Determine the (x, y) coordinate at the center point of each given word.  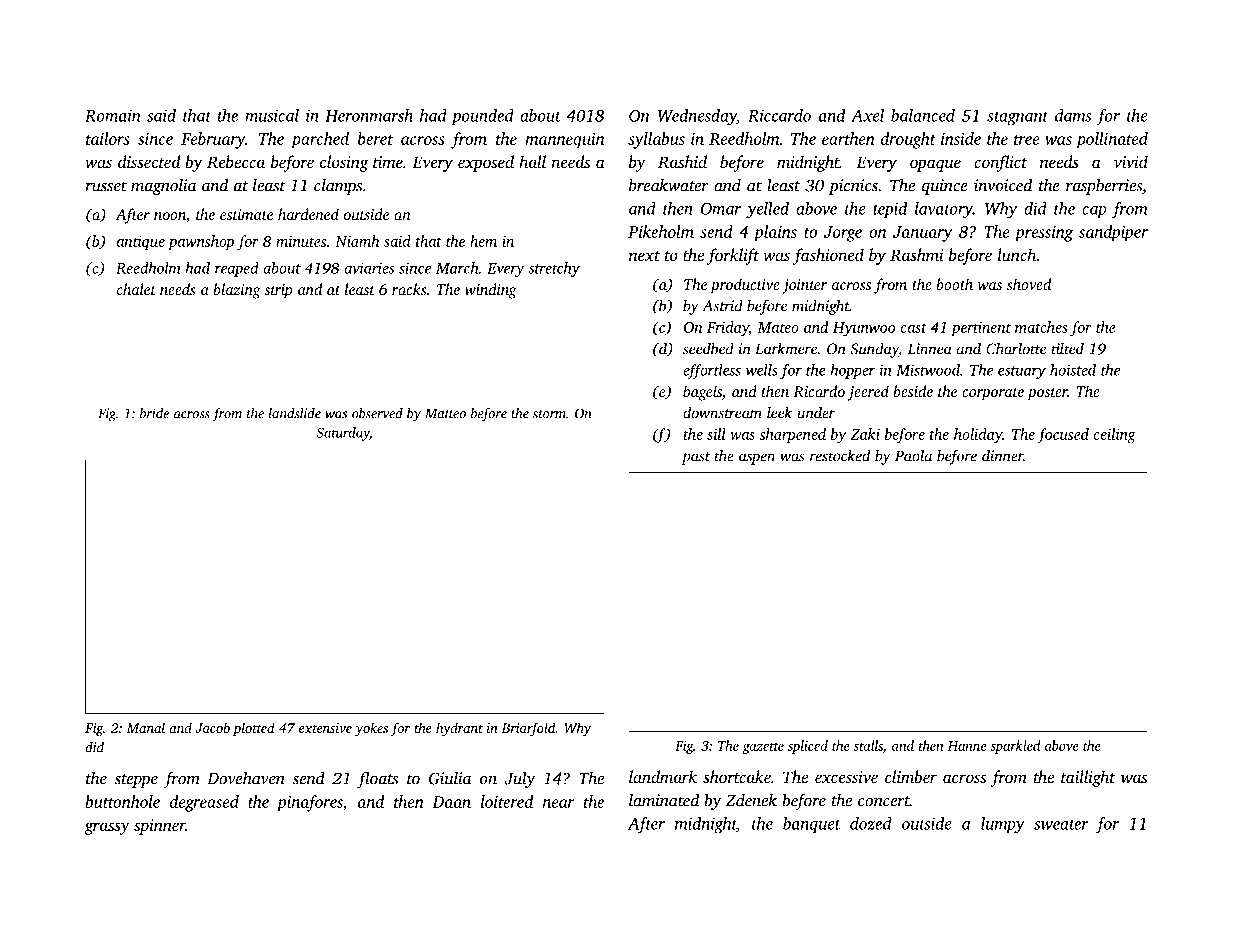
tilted (1067, 348)
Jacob (212, 727)
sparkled (1015, 747)
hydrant (459, 729)
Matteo (445, 413)
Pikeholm (661, 231)
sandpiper (1113, 233)
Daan (451, 802)
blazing (236, 291)
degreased (204, 803)
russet (106, 186)
